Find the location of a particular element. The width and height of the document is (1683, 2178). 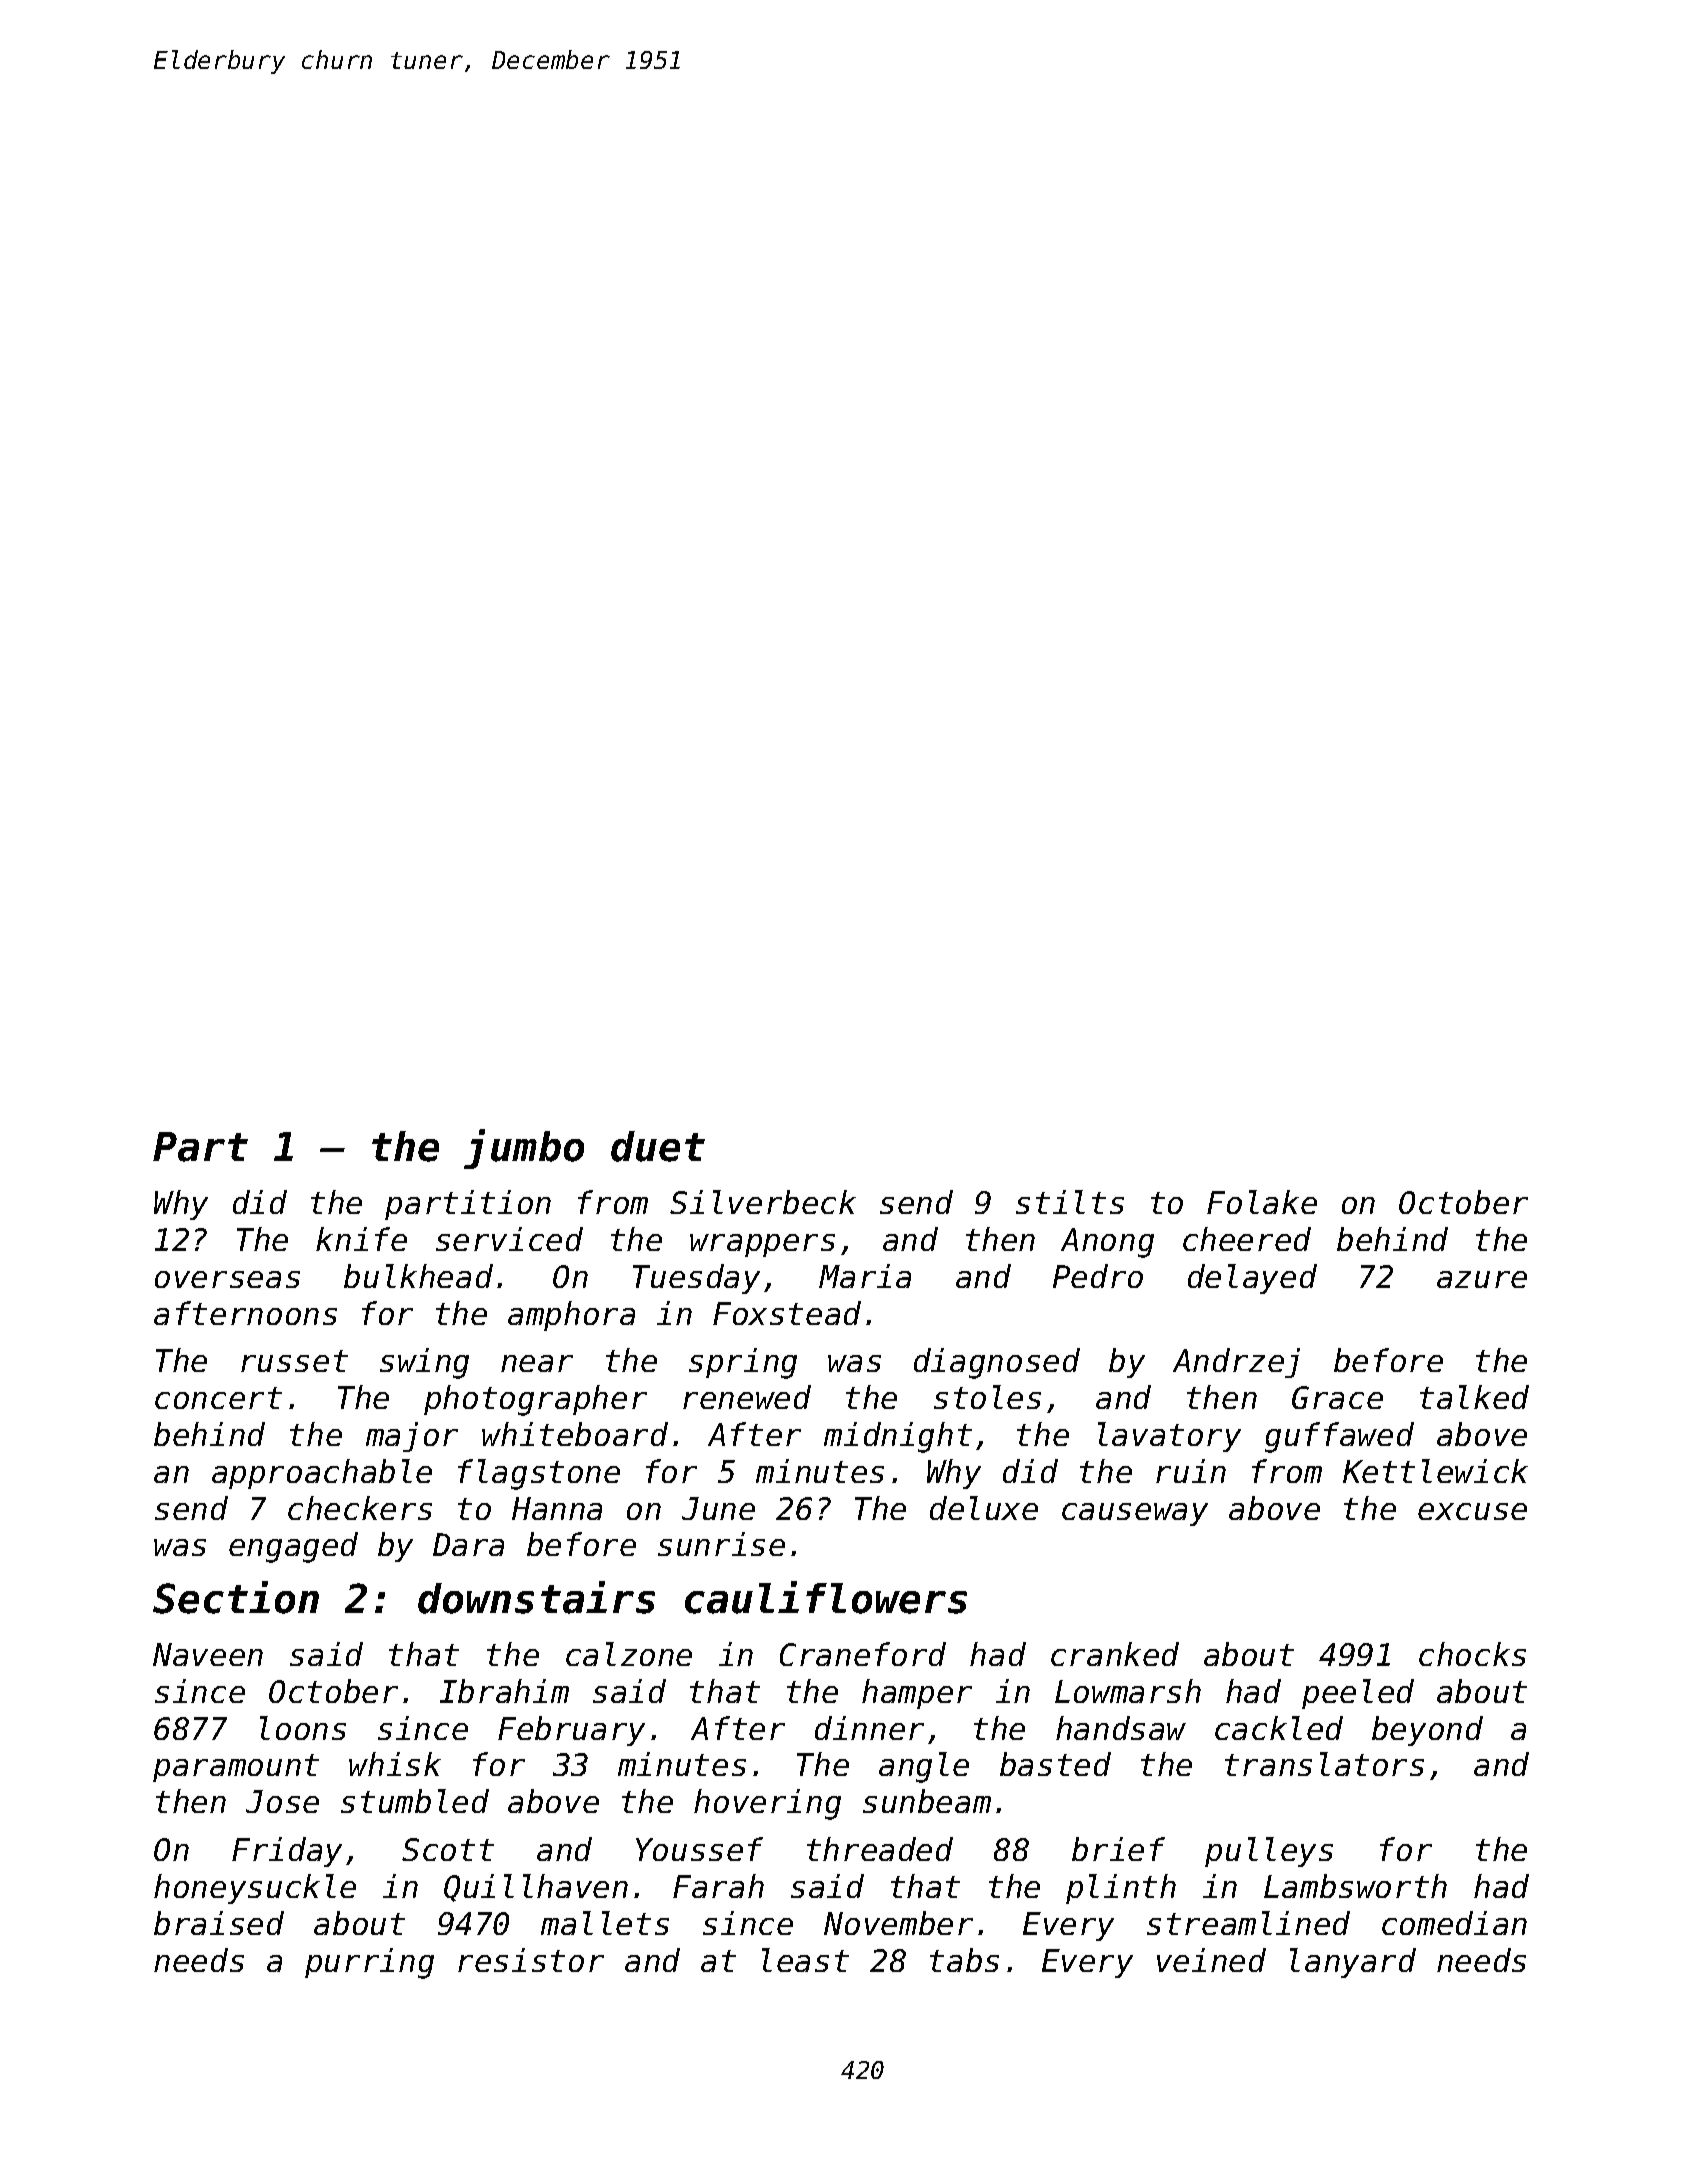

jumbo is located at coordinates (524, 1149).
